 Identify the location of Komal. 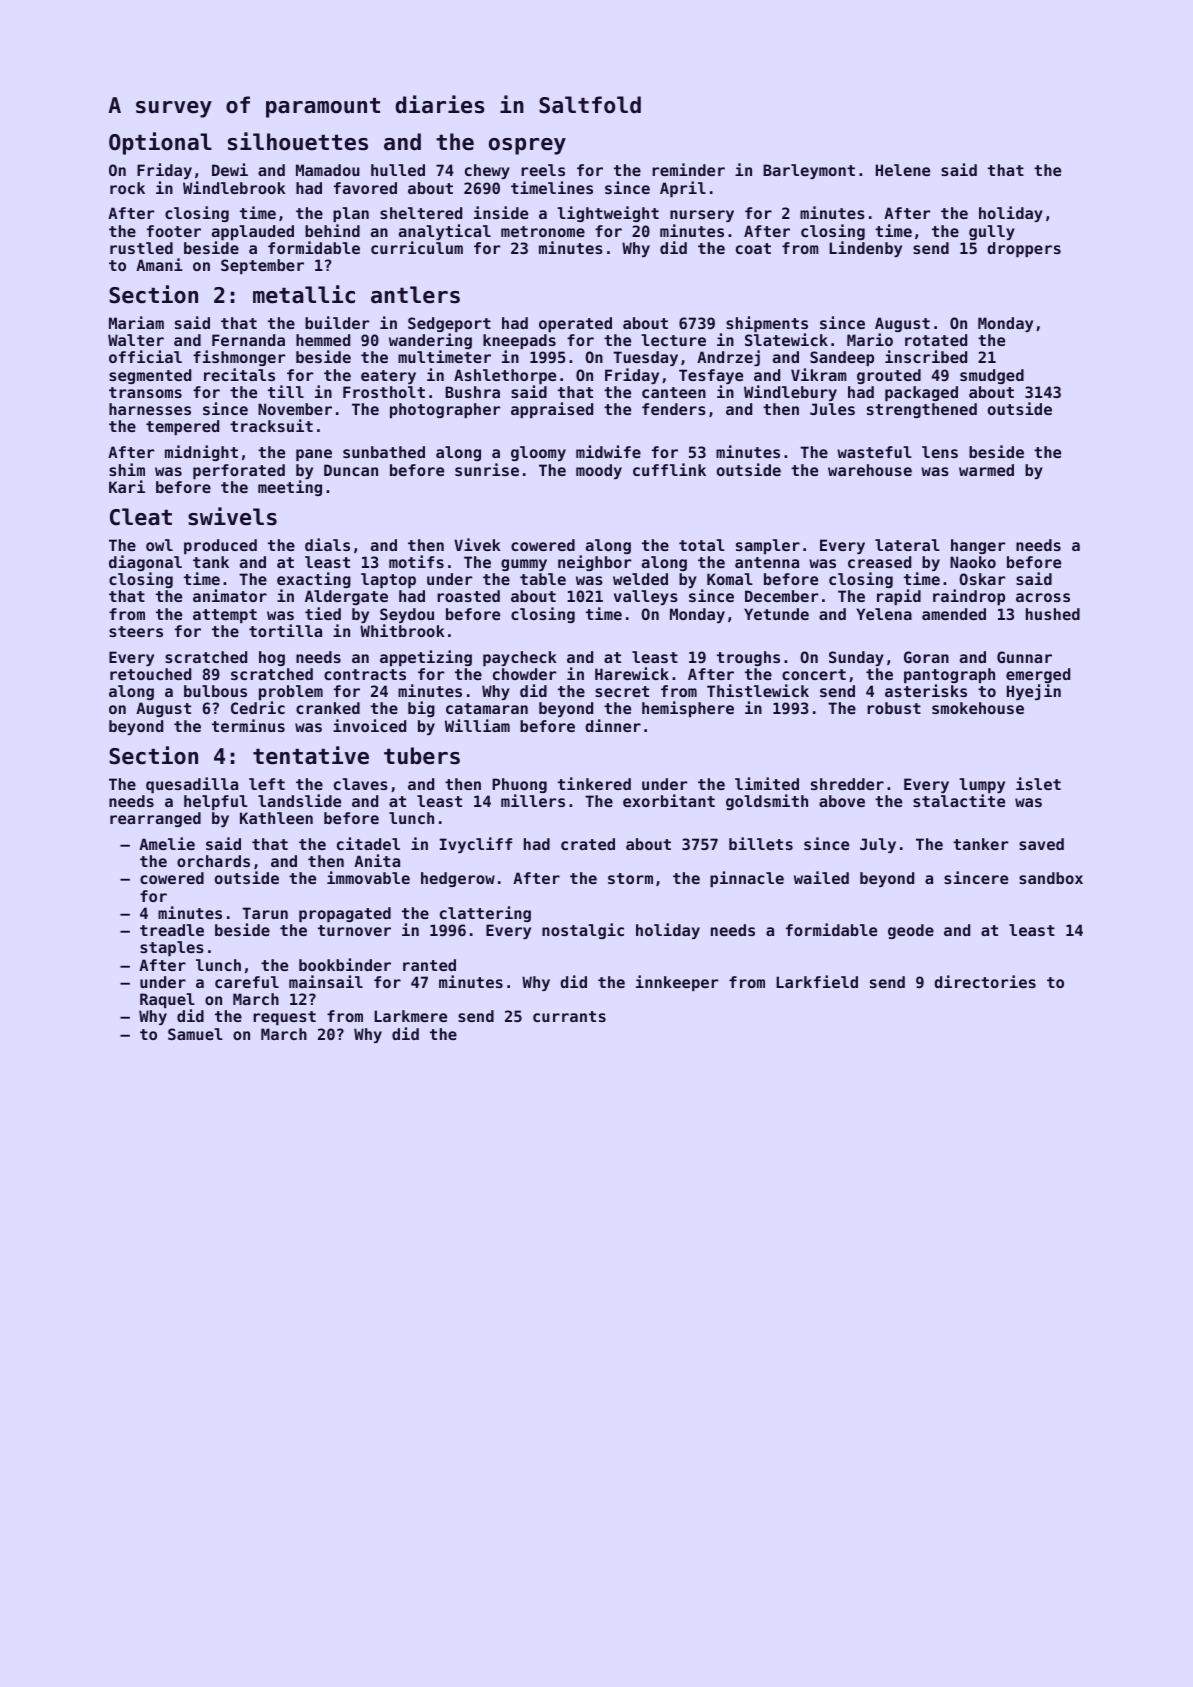
(730, 579).
